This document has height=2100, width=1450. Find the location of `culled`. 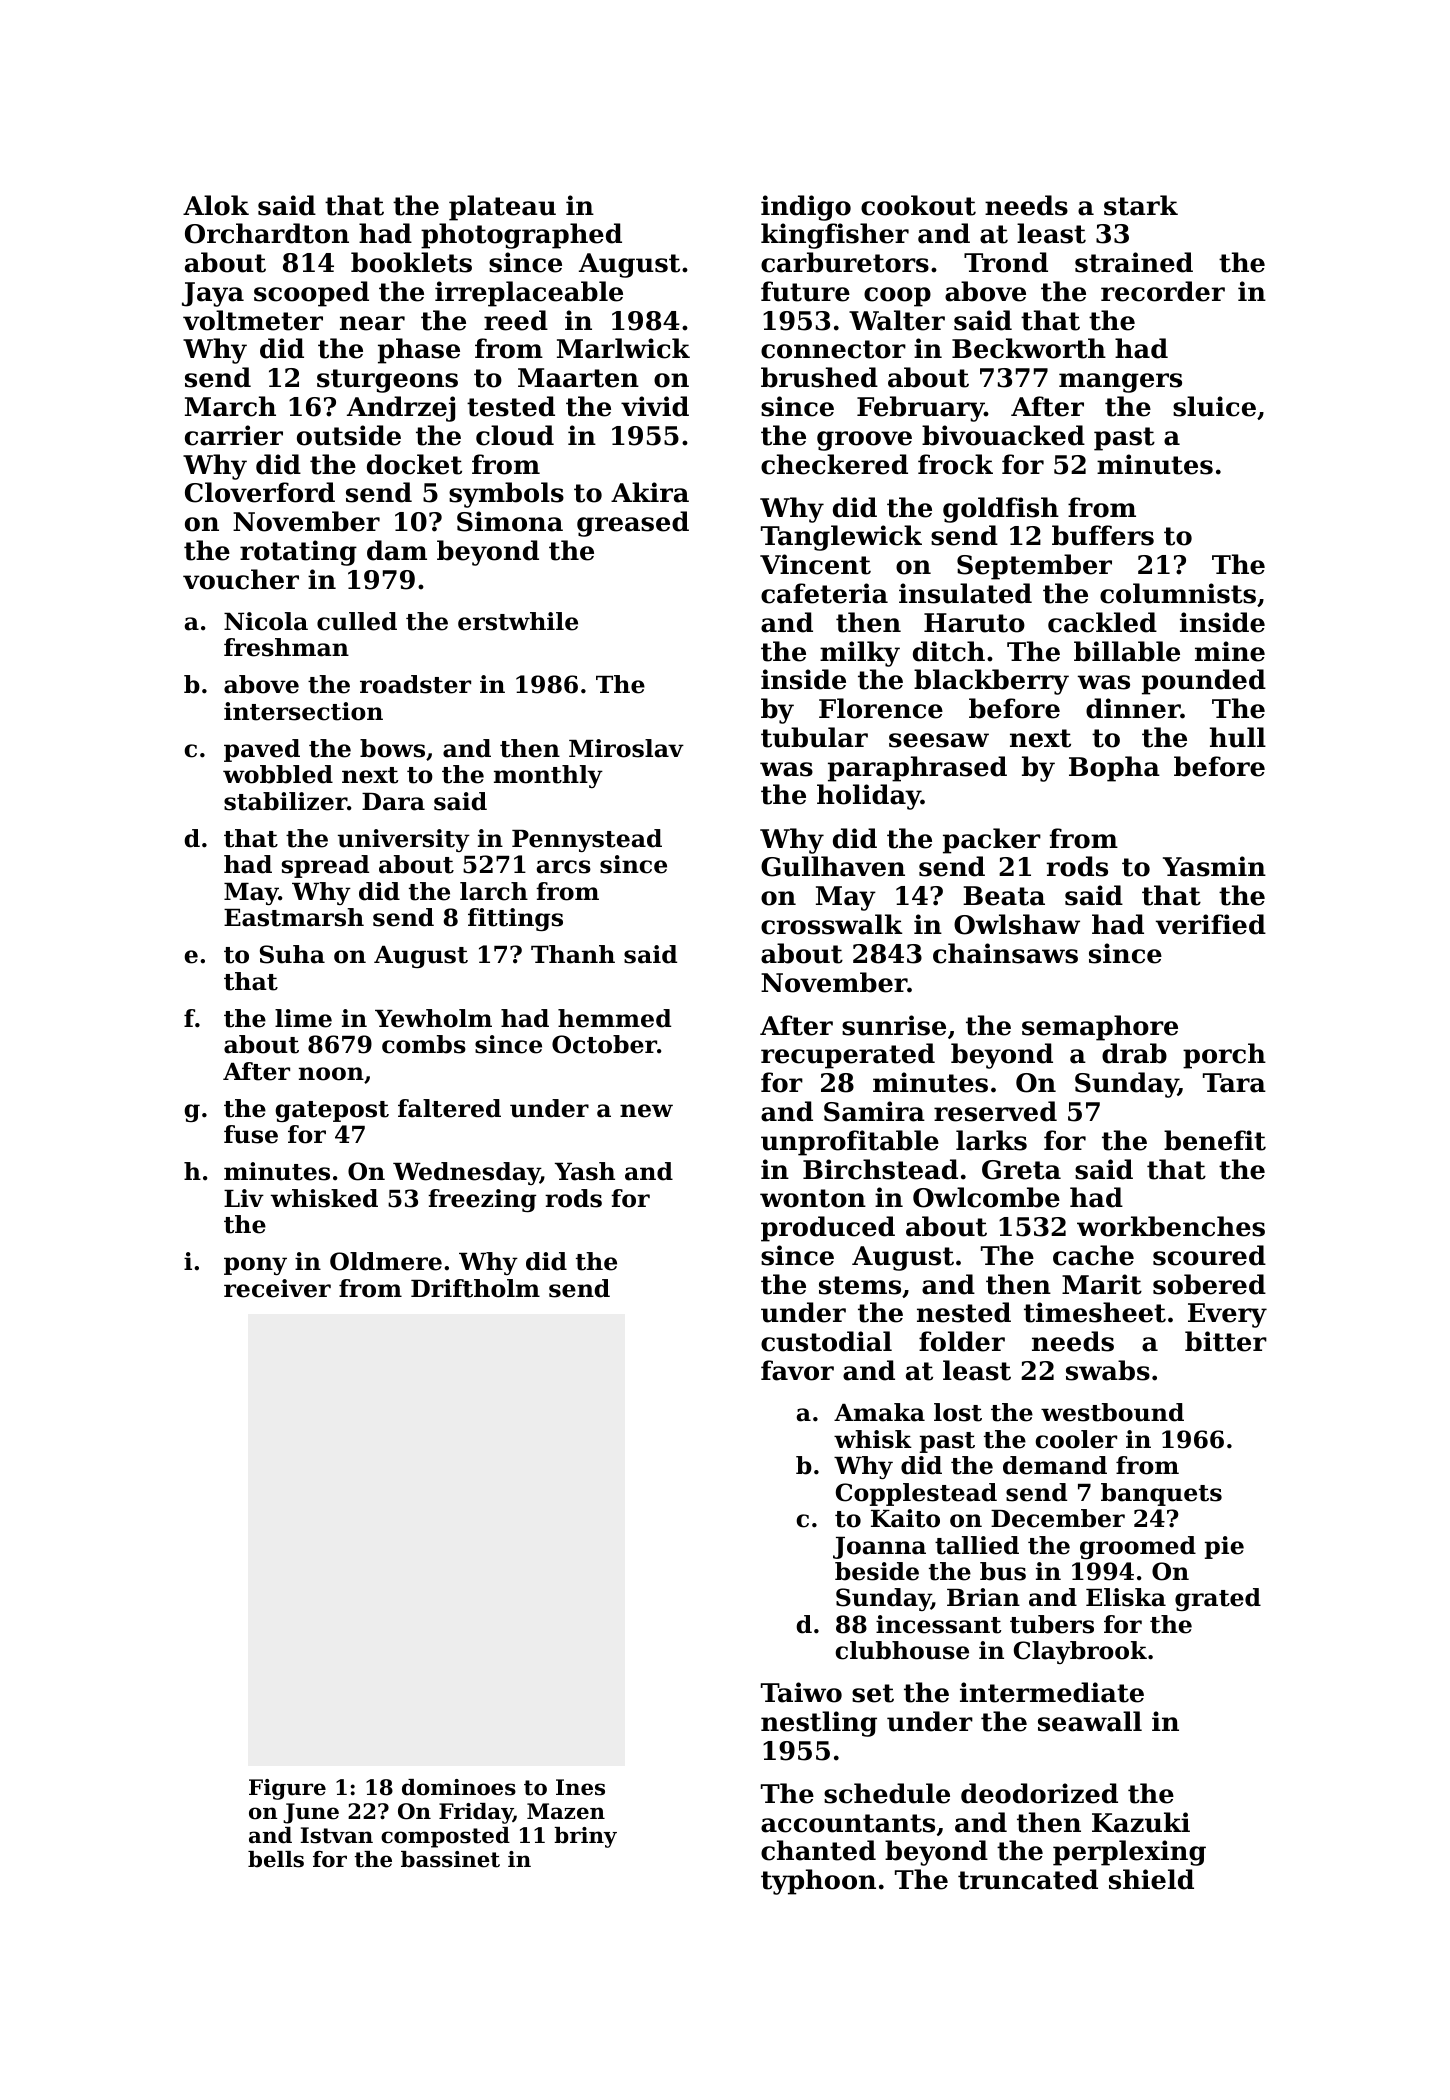

culled is located at coordinates (357, 621).
